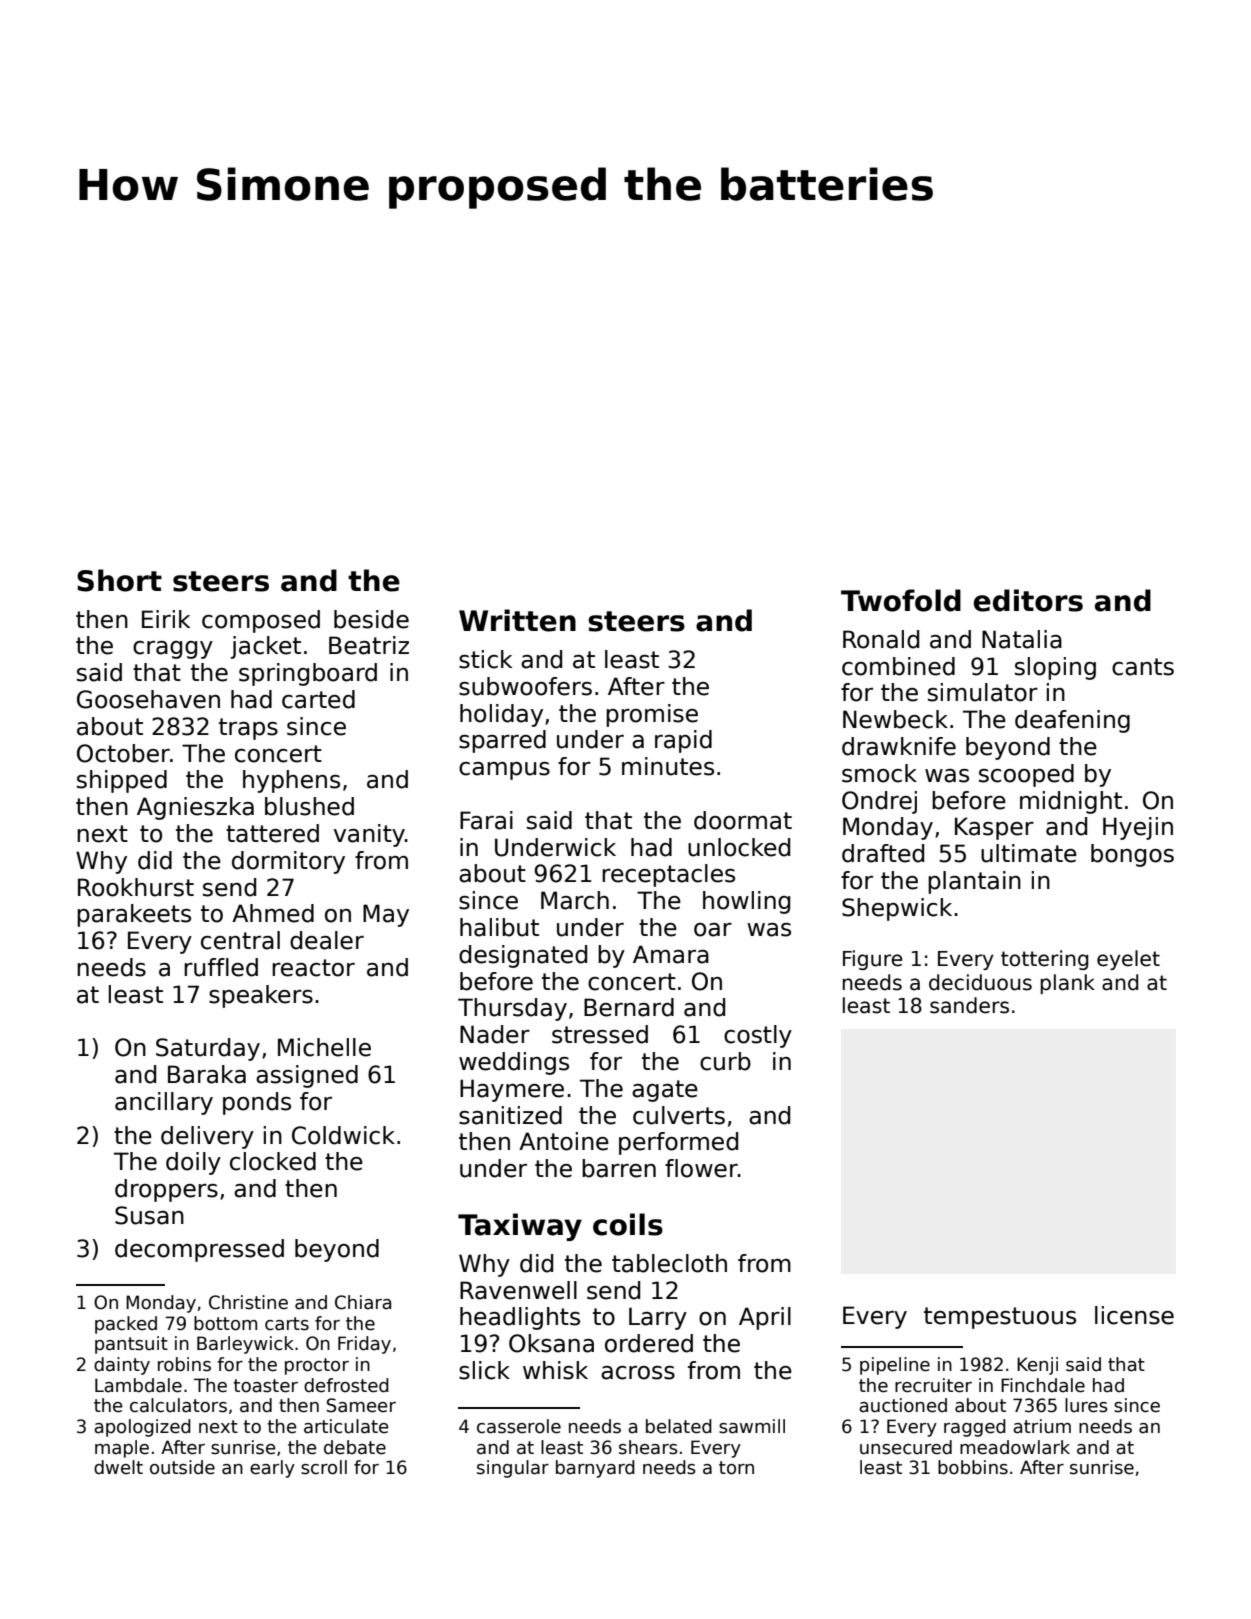 The height and width of the page is (1619, 1251). Describe the element at coordinates (701, 1168) in the page. I see `flower` at that location.
